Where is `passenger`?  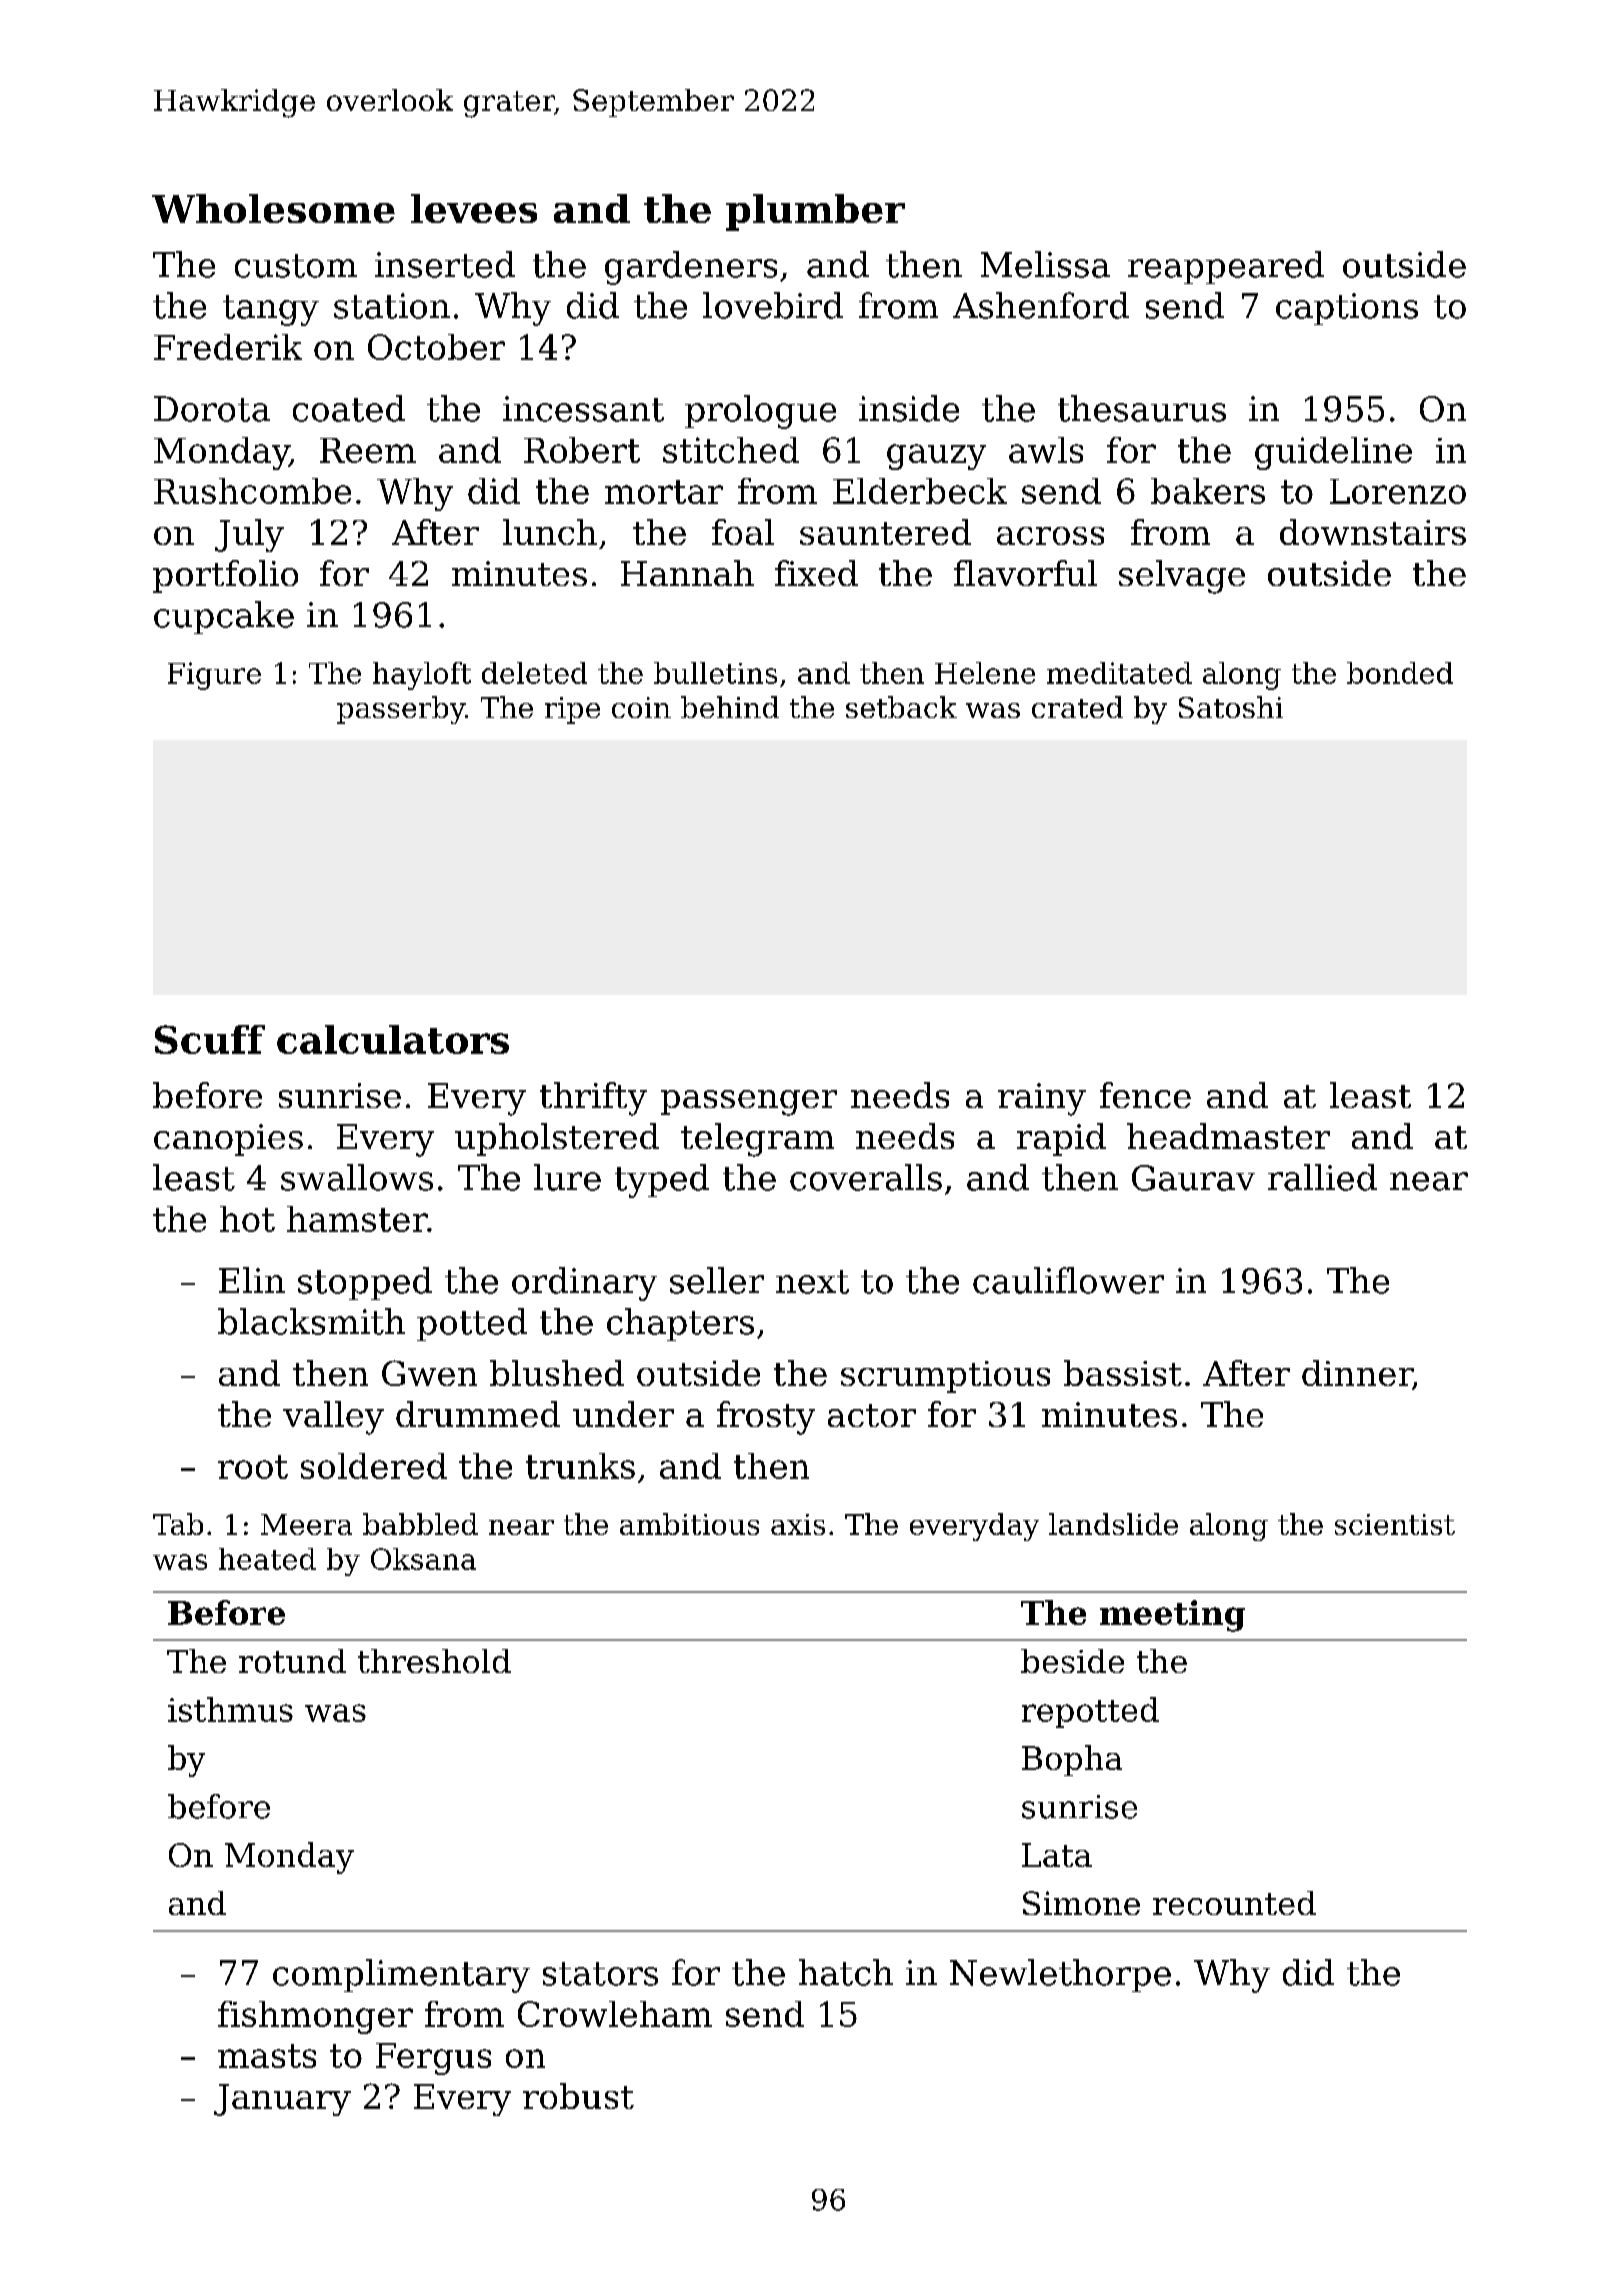
passenger is located at coordinates (749, 1103).
